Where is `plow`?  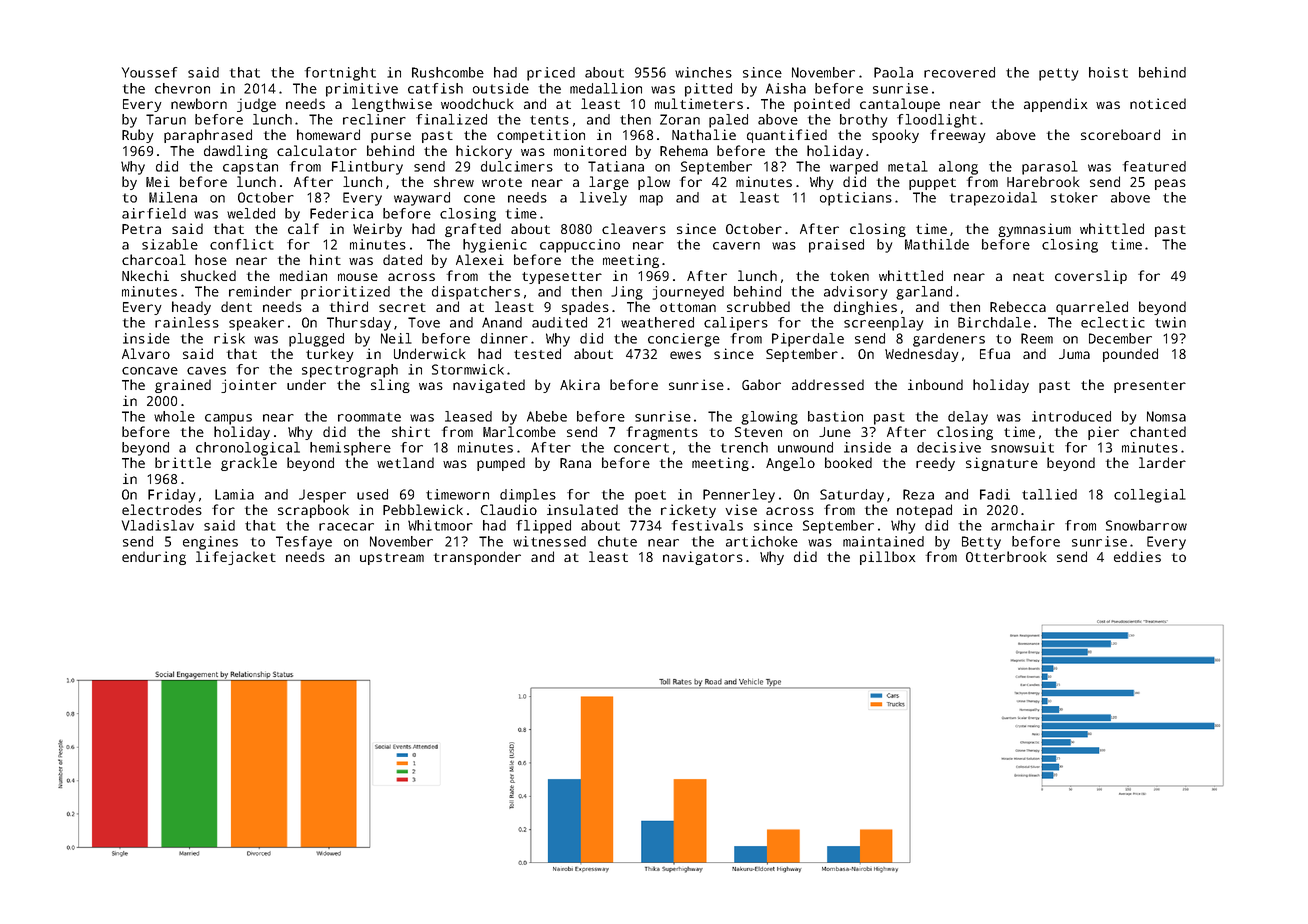 plow is located at coordinates (654, 183).
